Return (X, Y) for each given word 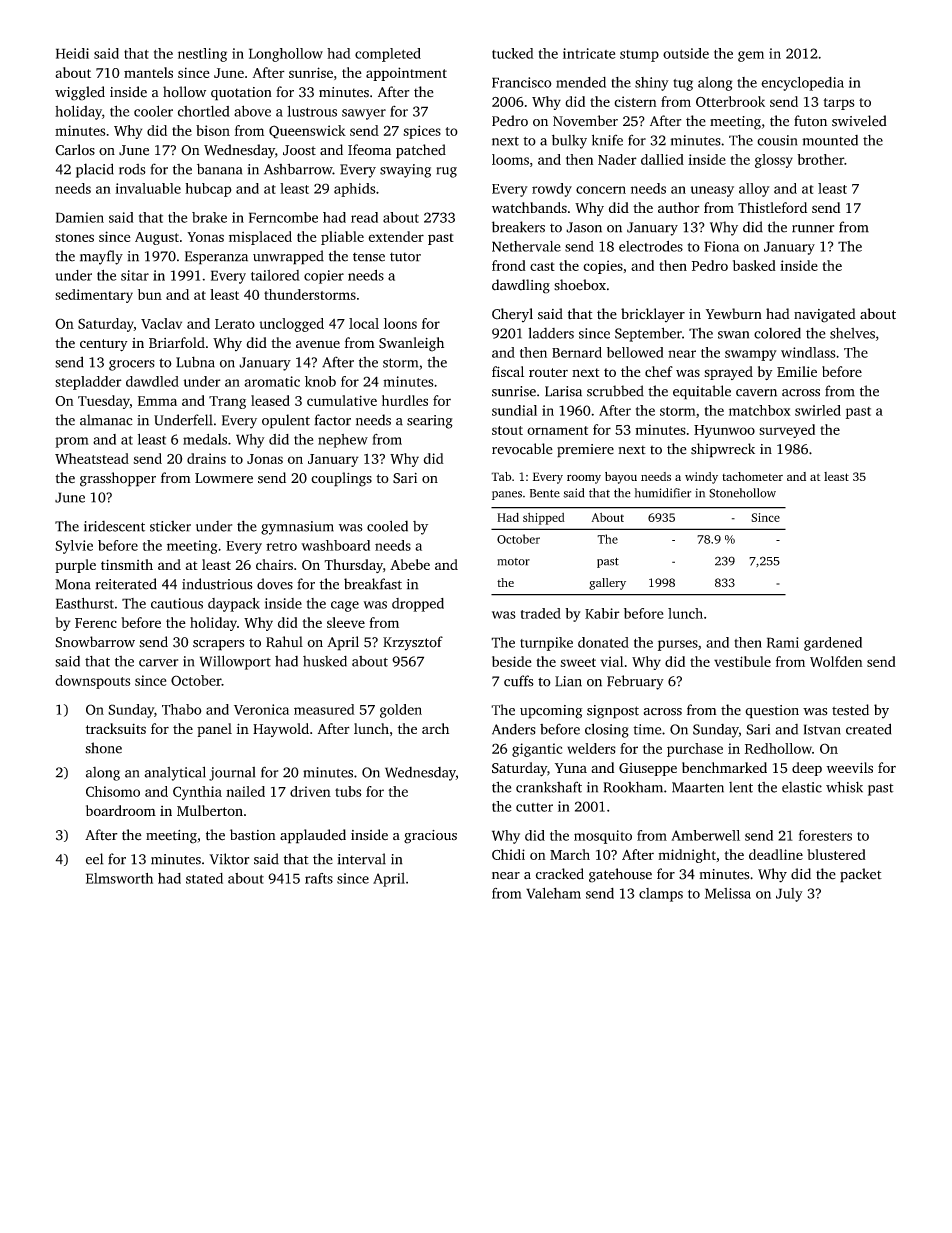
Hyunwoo (724, 431)
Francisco (522, 82)
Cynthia (197, 793)
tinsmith (127, 564)
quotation (241, 94)
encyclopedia (802, 84)
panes (507, 495)
